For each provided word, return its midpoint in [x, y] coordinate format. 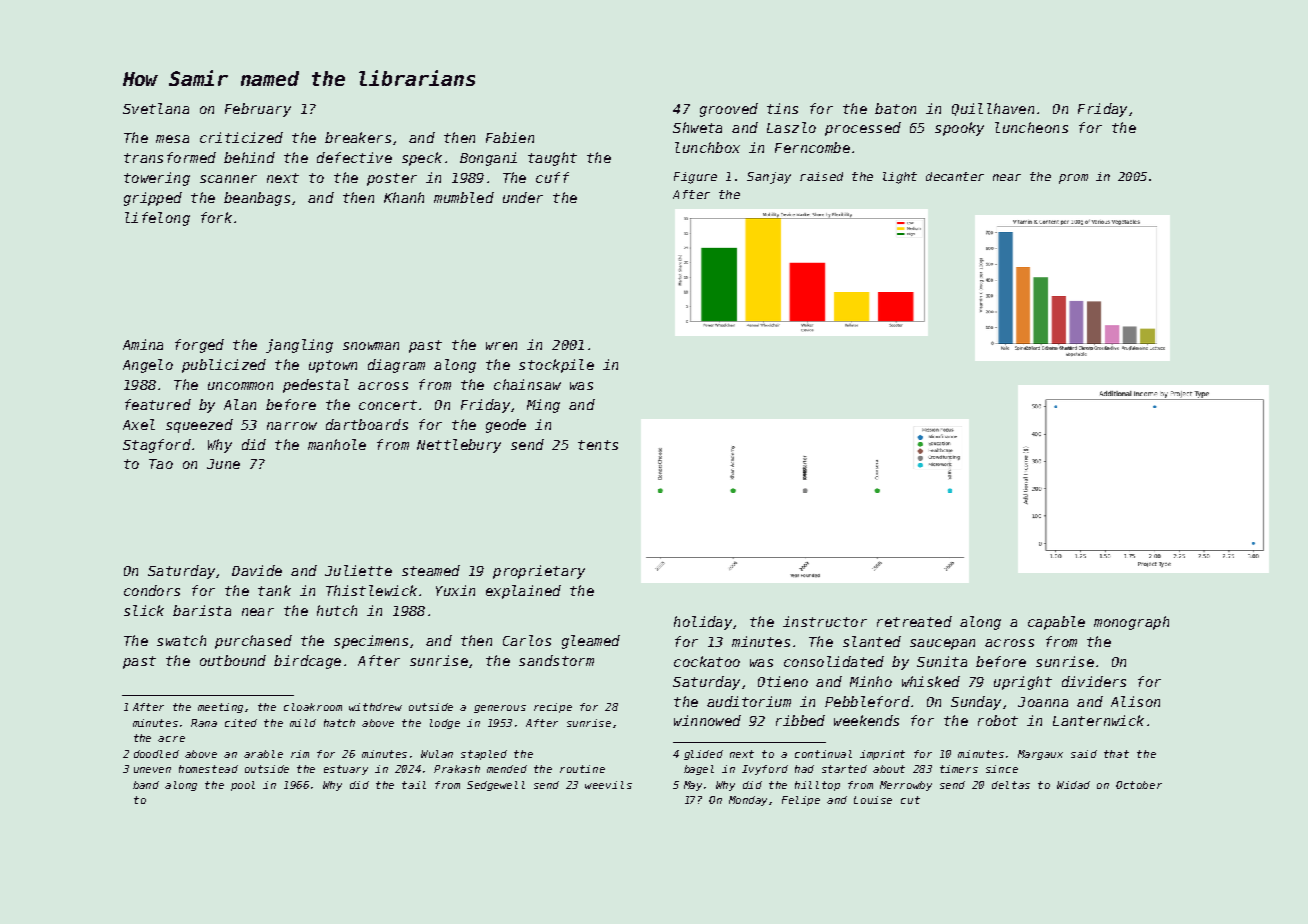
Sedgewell [496, 786]
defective [354, 157]
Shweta [697, 127]
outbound [233, 660]
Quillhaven [993, 109]
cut [910, 800]
